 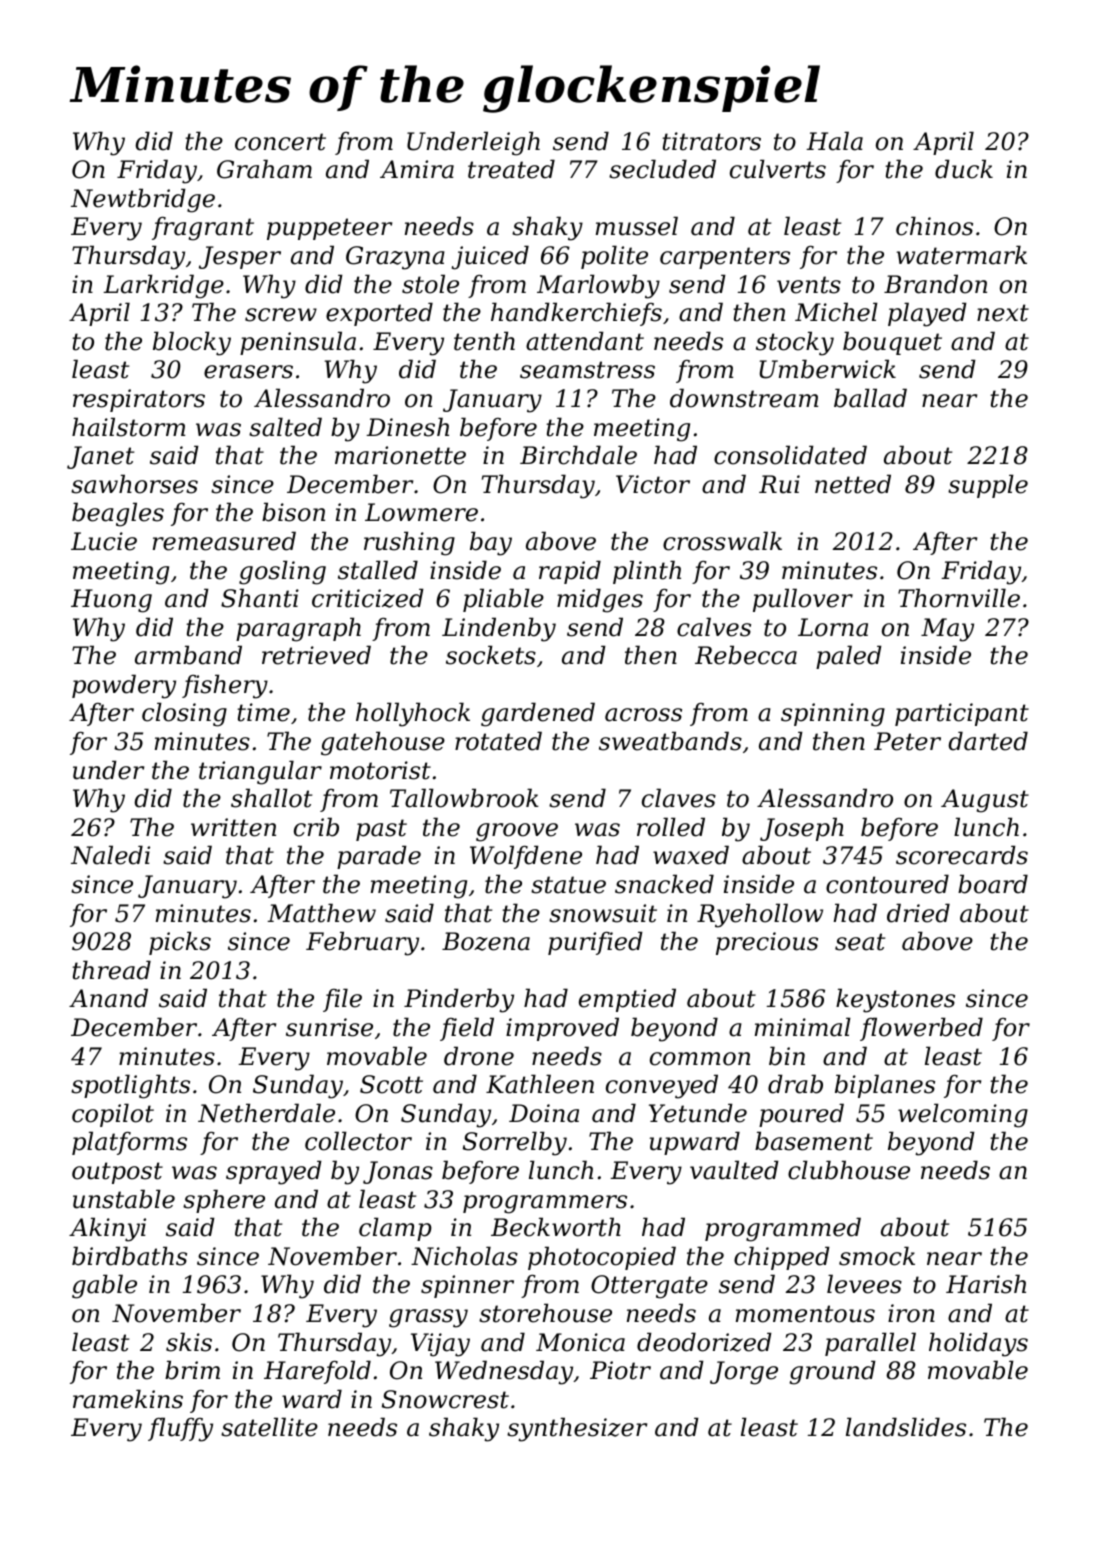 I want to click on poured, so click(x=801, y=1115).
